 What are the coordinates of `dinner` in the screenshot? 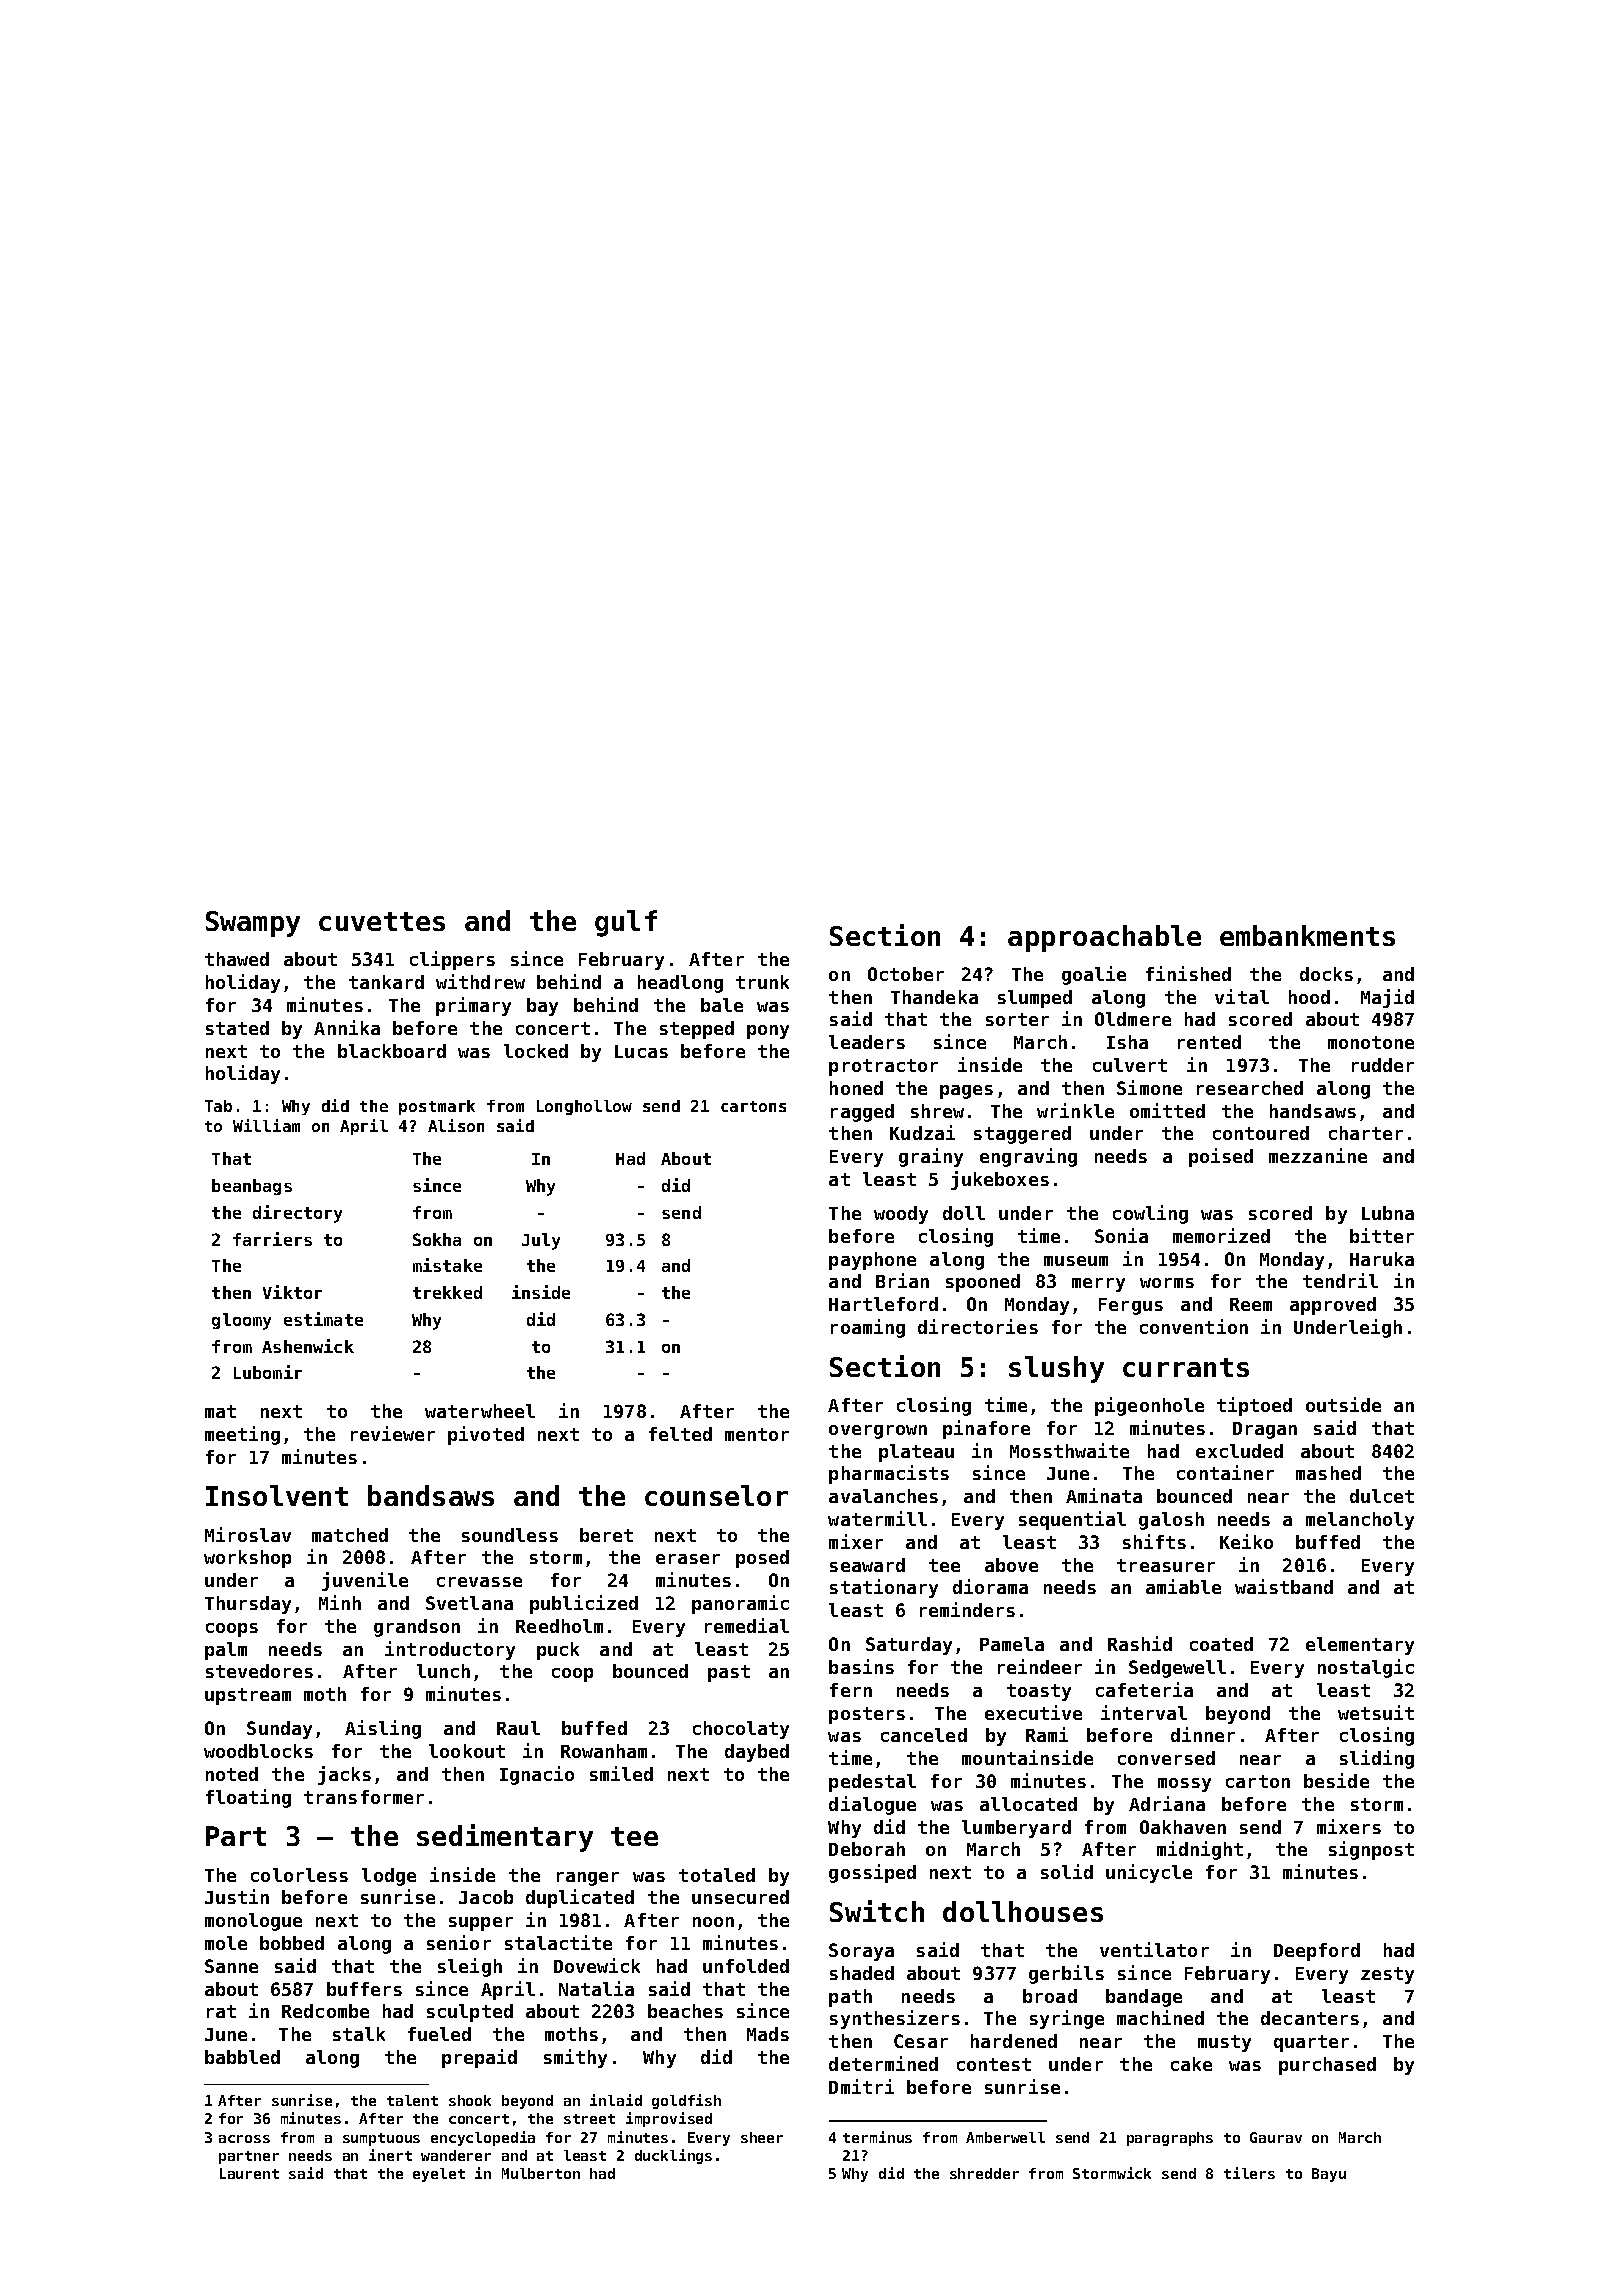 It's located at (1203, 1734).
